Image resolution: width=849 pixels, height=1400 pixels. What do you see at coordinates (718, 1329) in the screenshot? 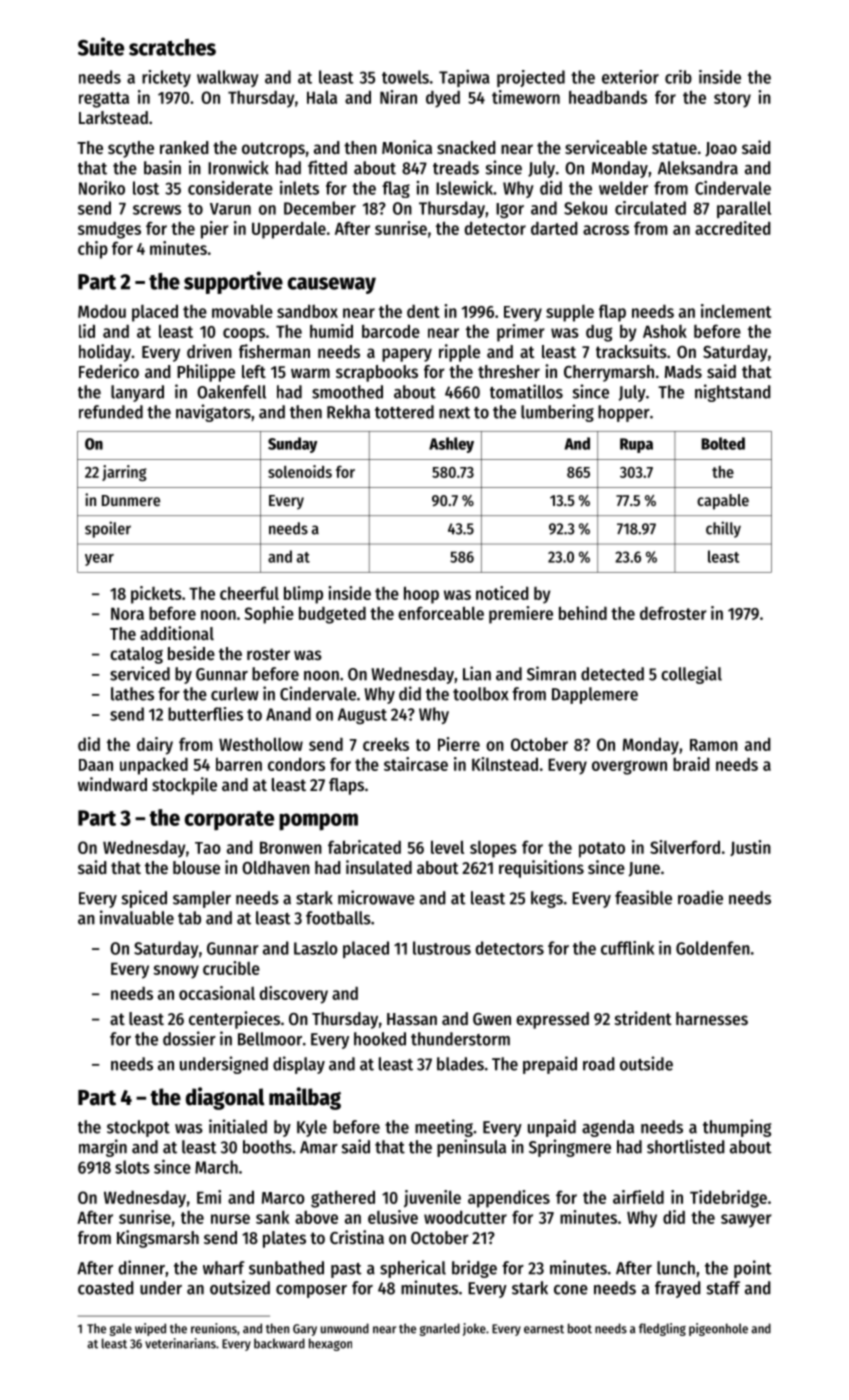
I see `pigeonhole` at bounding box center [718, 1329].
